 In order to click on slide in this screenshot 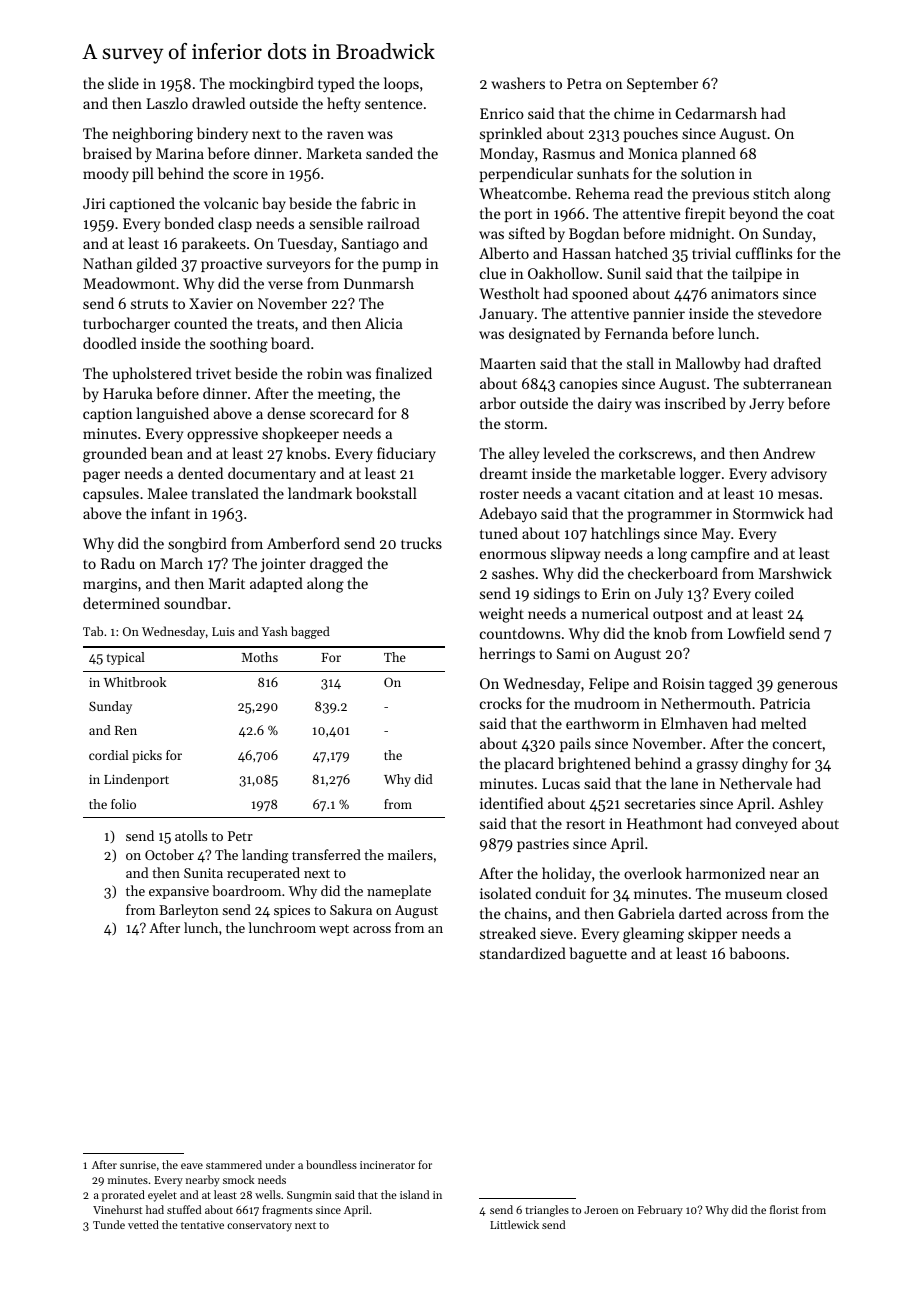, I will do `click(123, 83)`.
